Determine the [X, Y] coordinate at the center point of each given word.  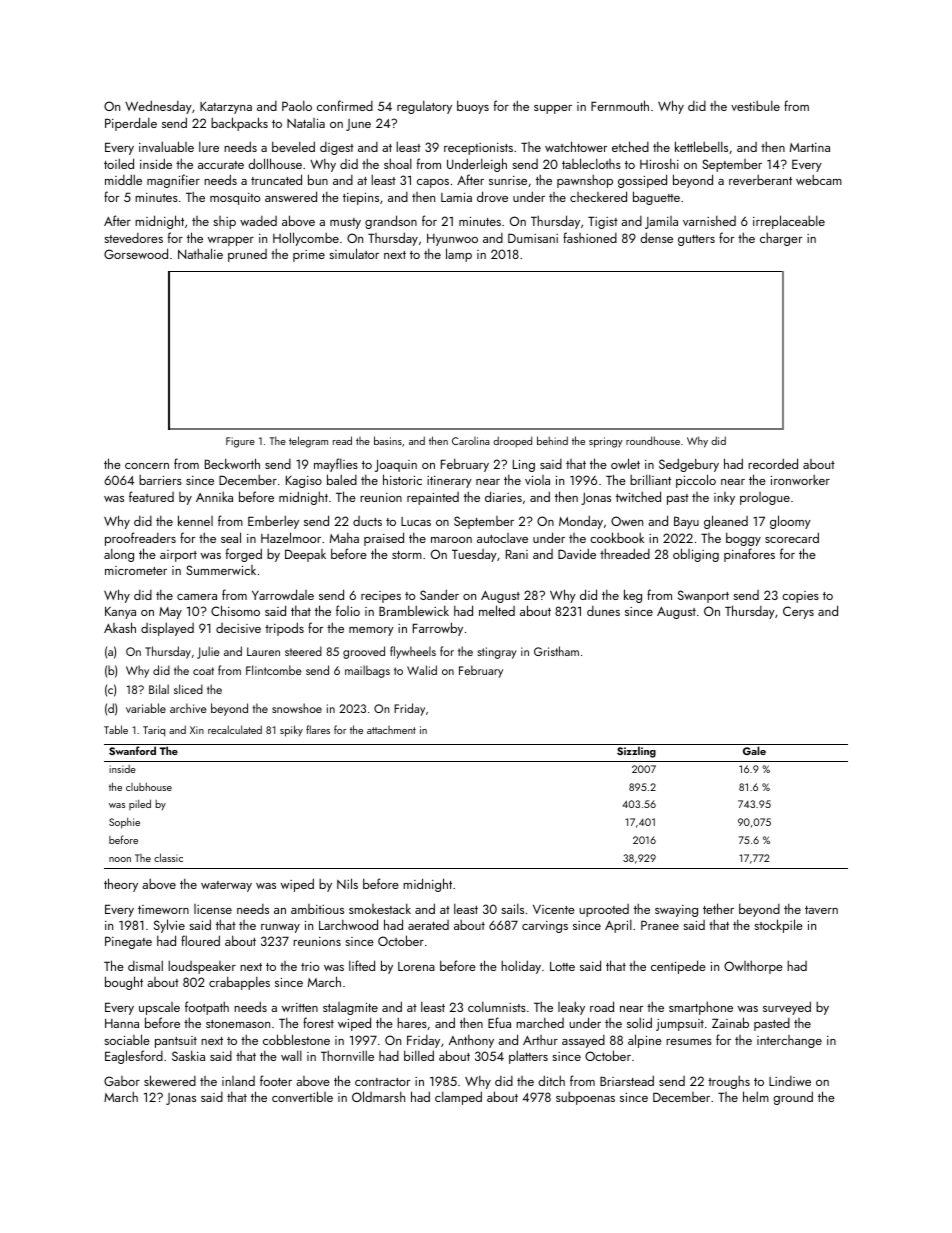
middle [123, 179]
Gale [754, 750]
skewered [170, 1080]
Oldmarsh [378, 1096]
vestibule [755, 105]
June [358, 125]
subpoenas [585, 1098]
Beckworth [232, 463]
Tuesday [474, 555]
